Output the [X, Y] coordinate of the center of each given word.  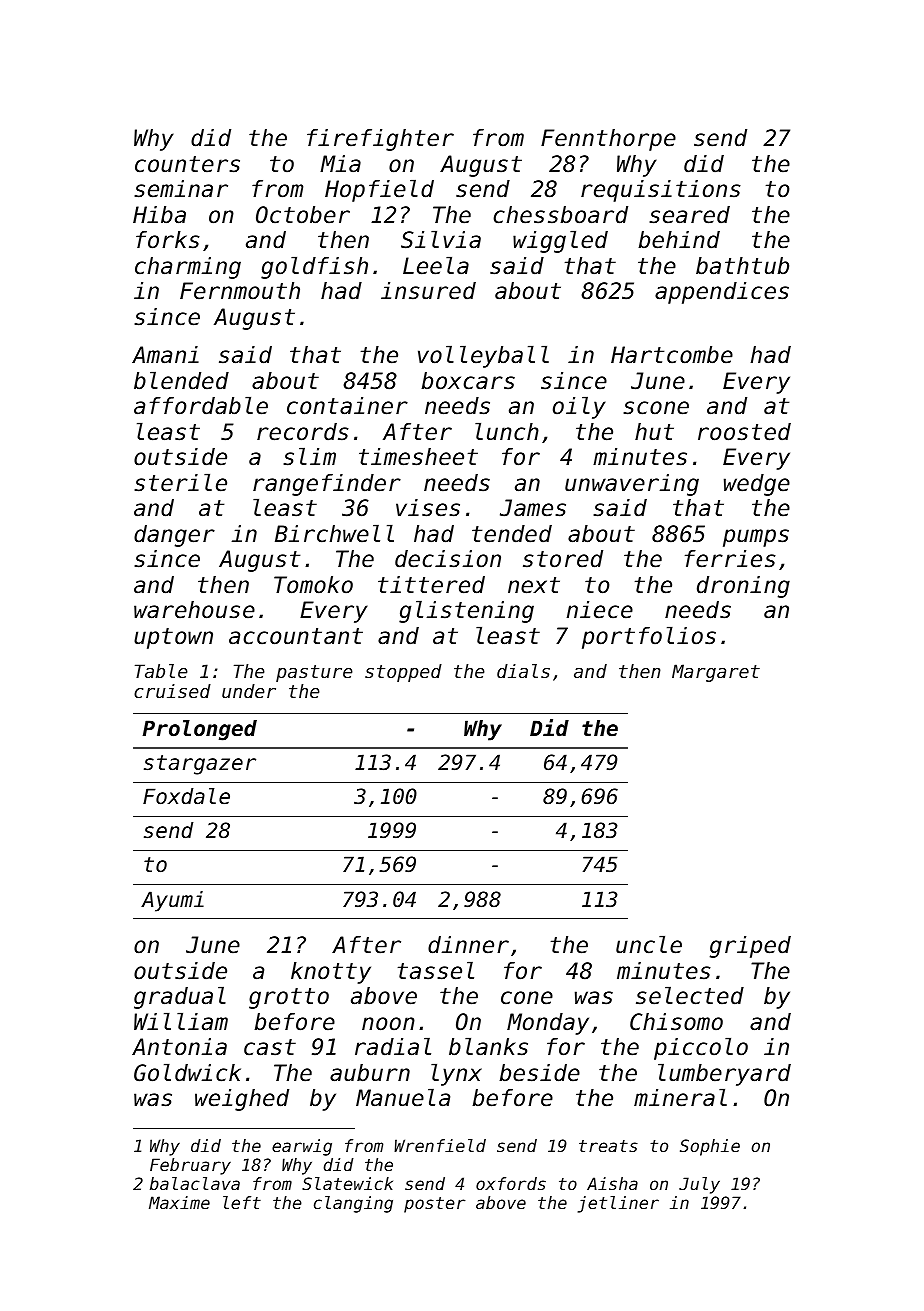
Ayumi [172, 901]
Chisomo [676, 1022]
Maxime [179, 1202]
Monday [548, 1024]
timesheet [418, 457]
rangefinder [327, 485]
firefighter [380, 140]
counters [187, 164]
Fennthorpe [608, 140]
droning [743, 587]
